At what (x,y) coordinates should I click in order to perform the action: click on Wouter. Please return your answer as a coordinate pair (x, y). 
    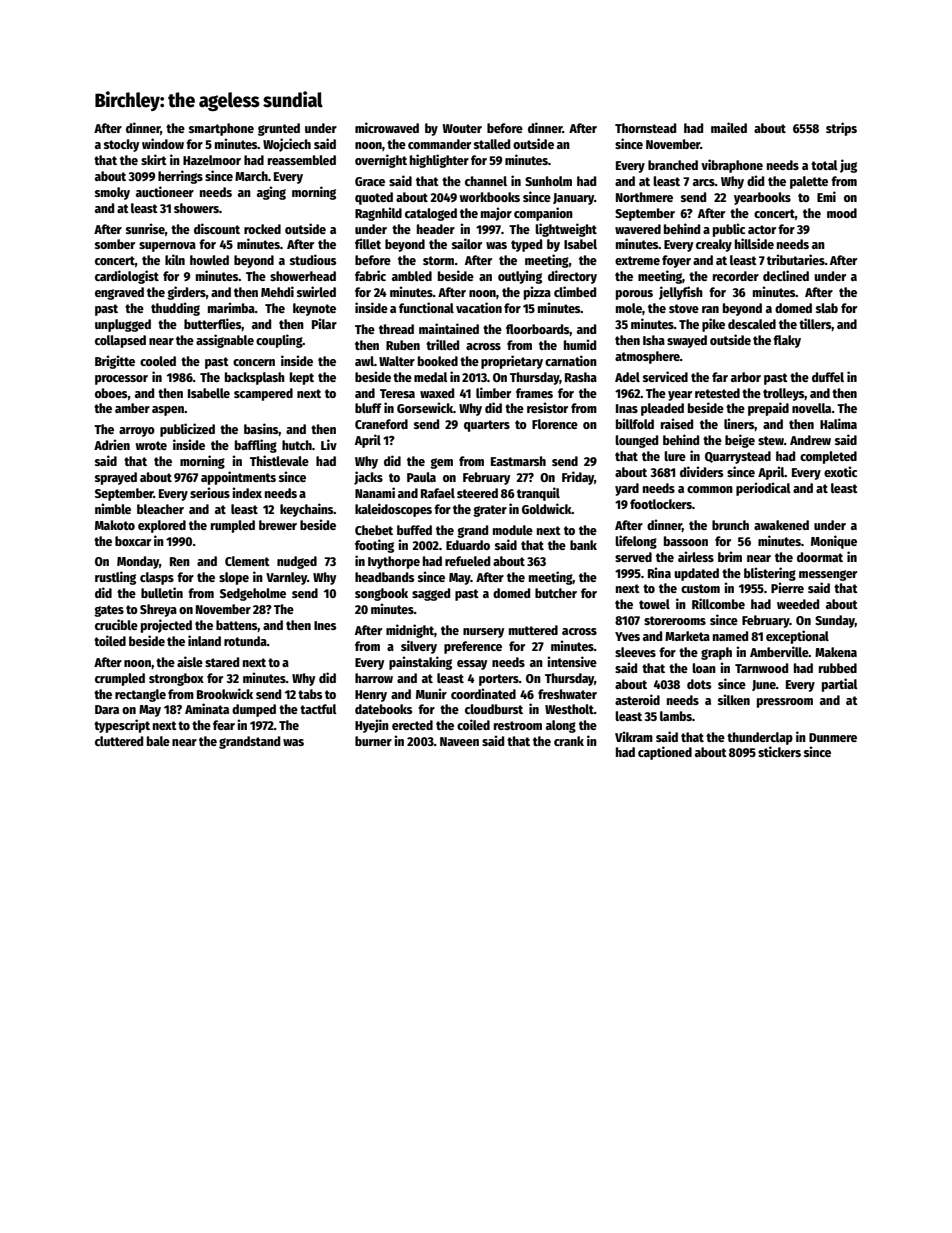
    Looking at the image, I should click on (462, 128).
